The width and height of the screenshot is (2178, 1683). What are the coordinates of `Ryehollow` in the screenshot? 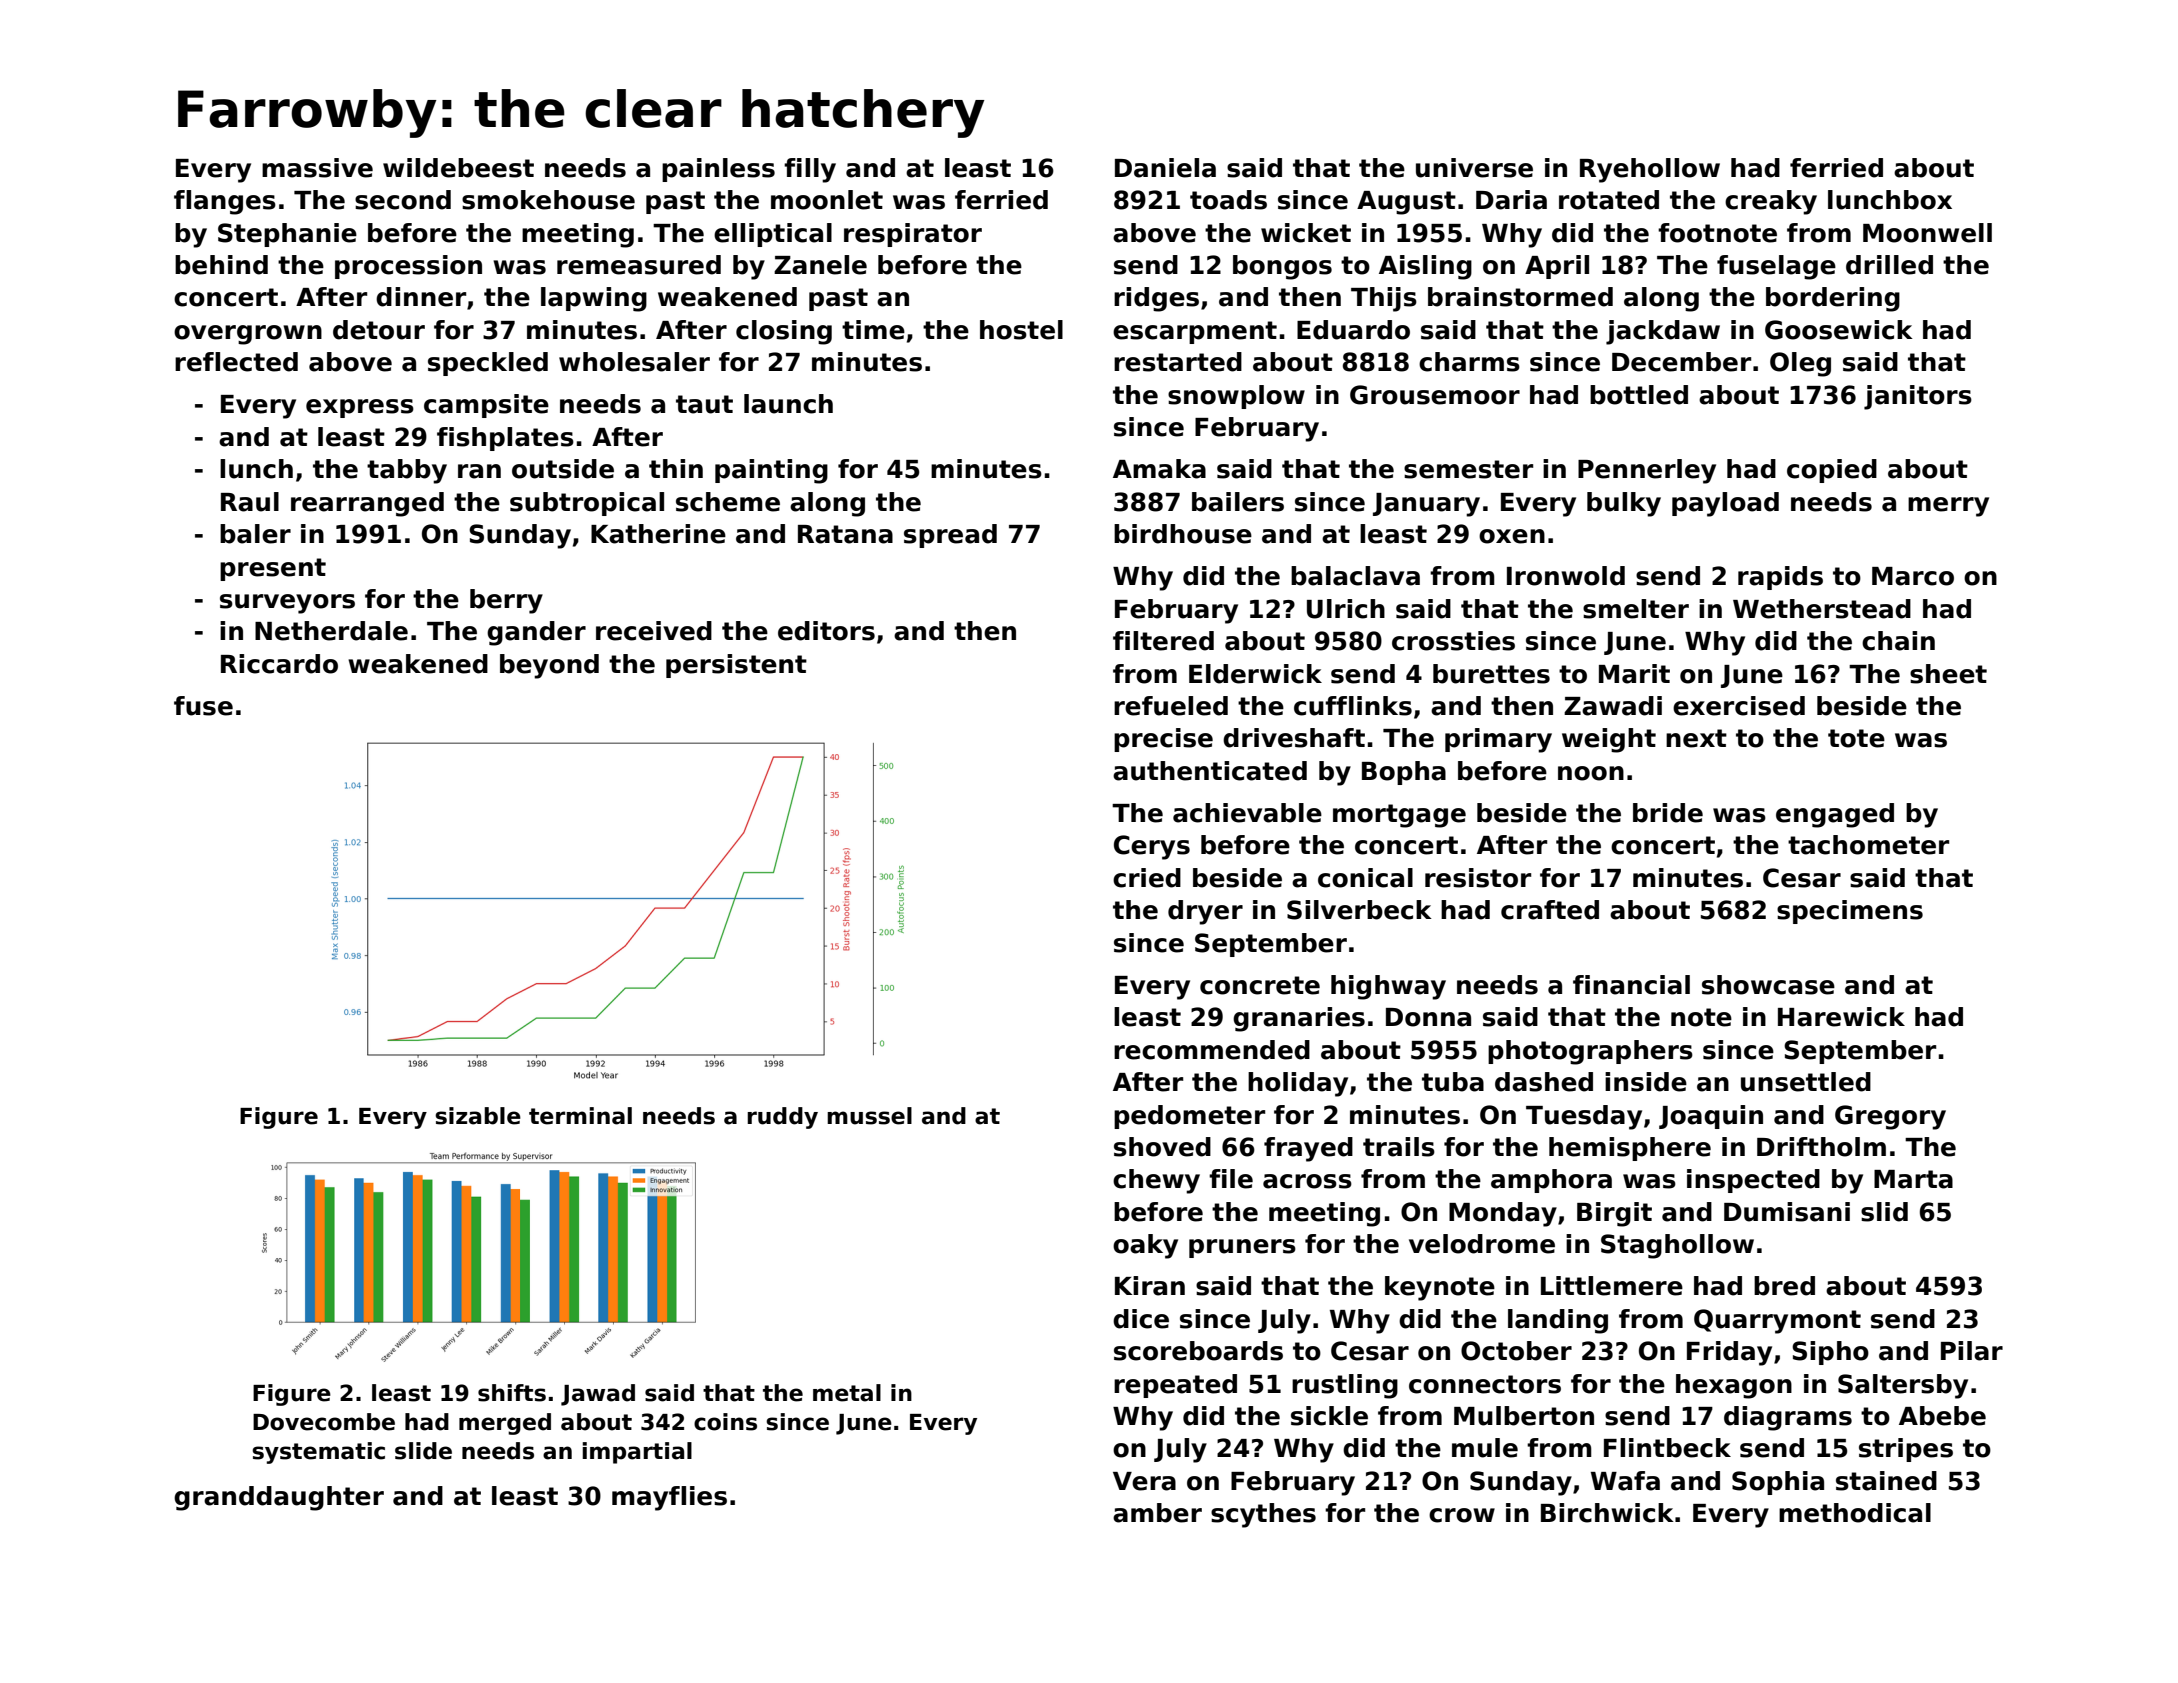 It's located at (1650, 170).
